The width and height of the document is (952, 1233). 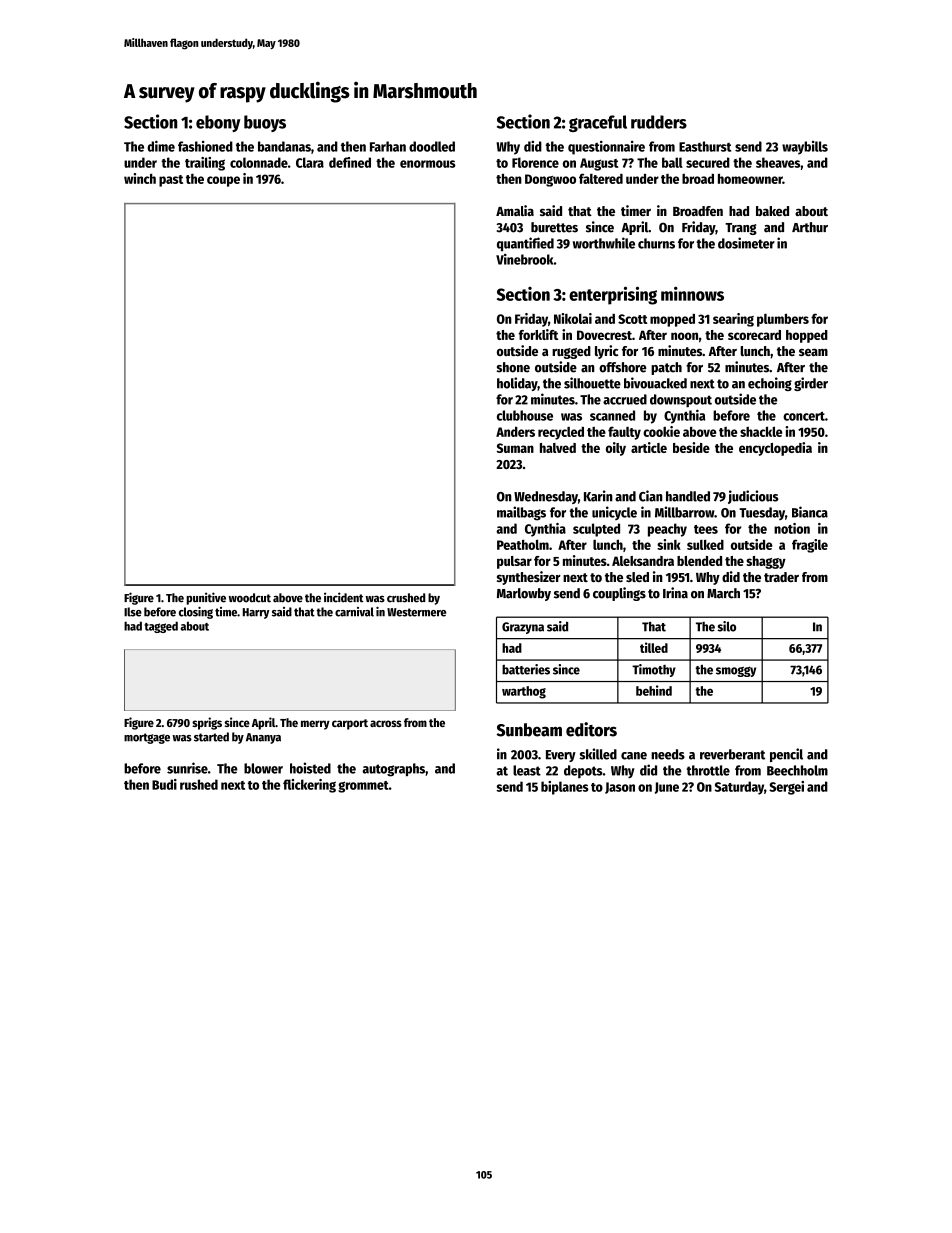 What do you see at coordinates (147, 738) in the document?
I see `mortgage` at bounding box center [147, 738].
